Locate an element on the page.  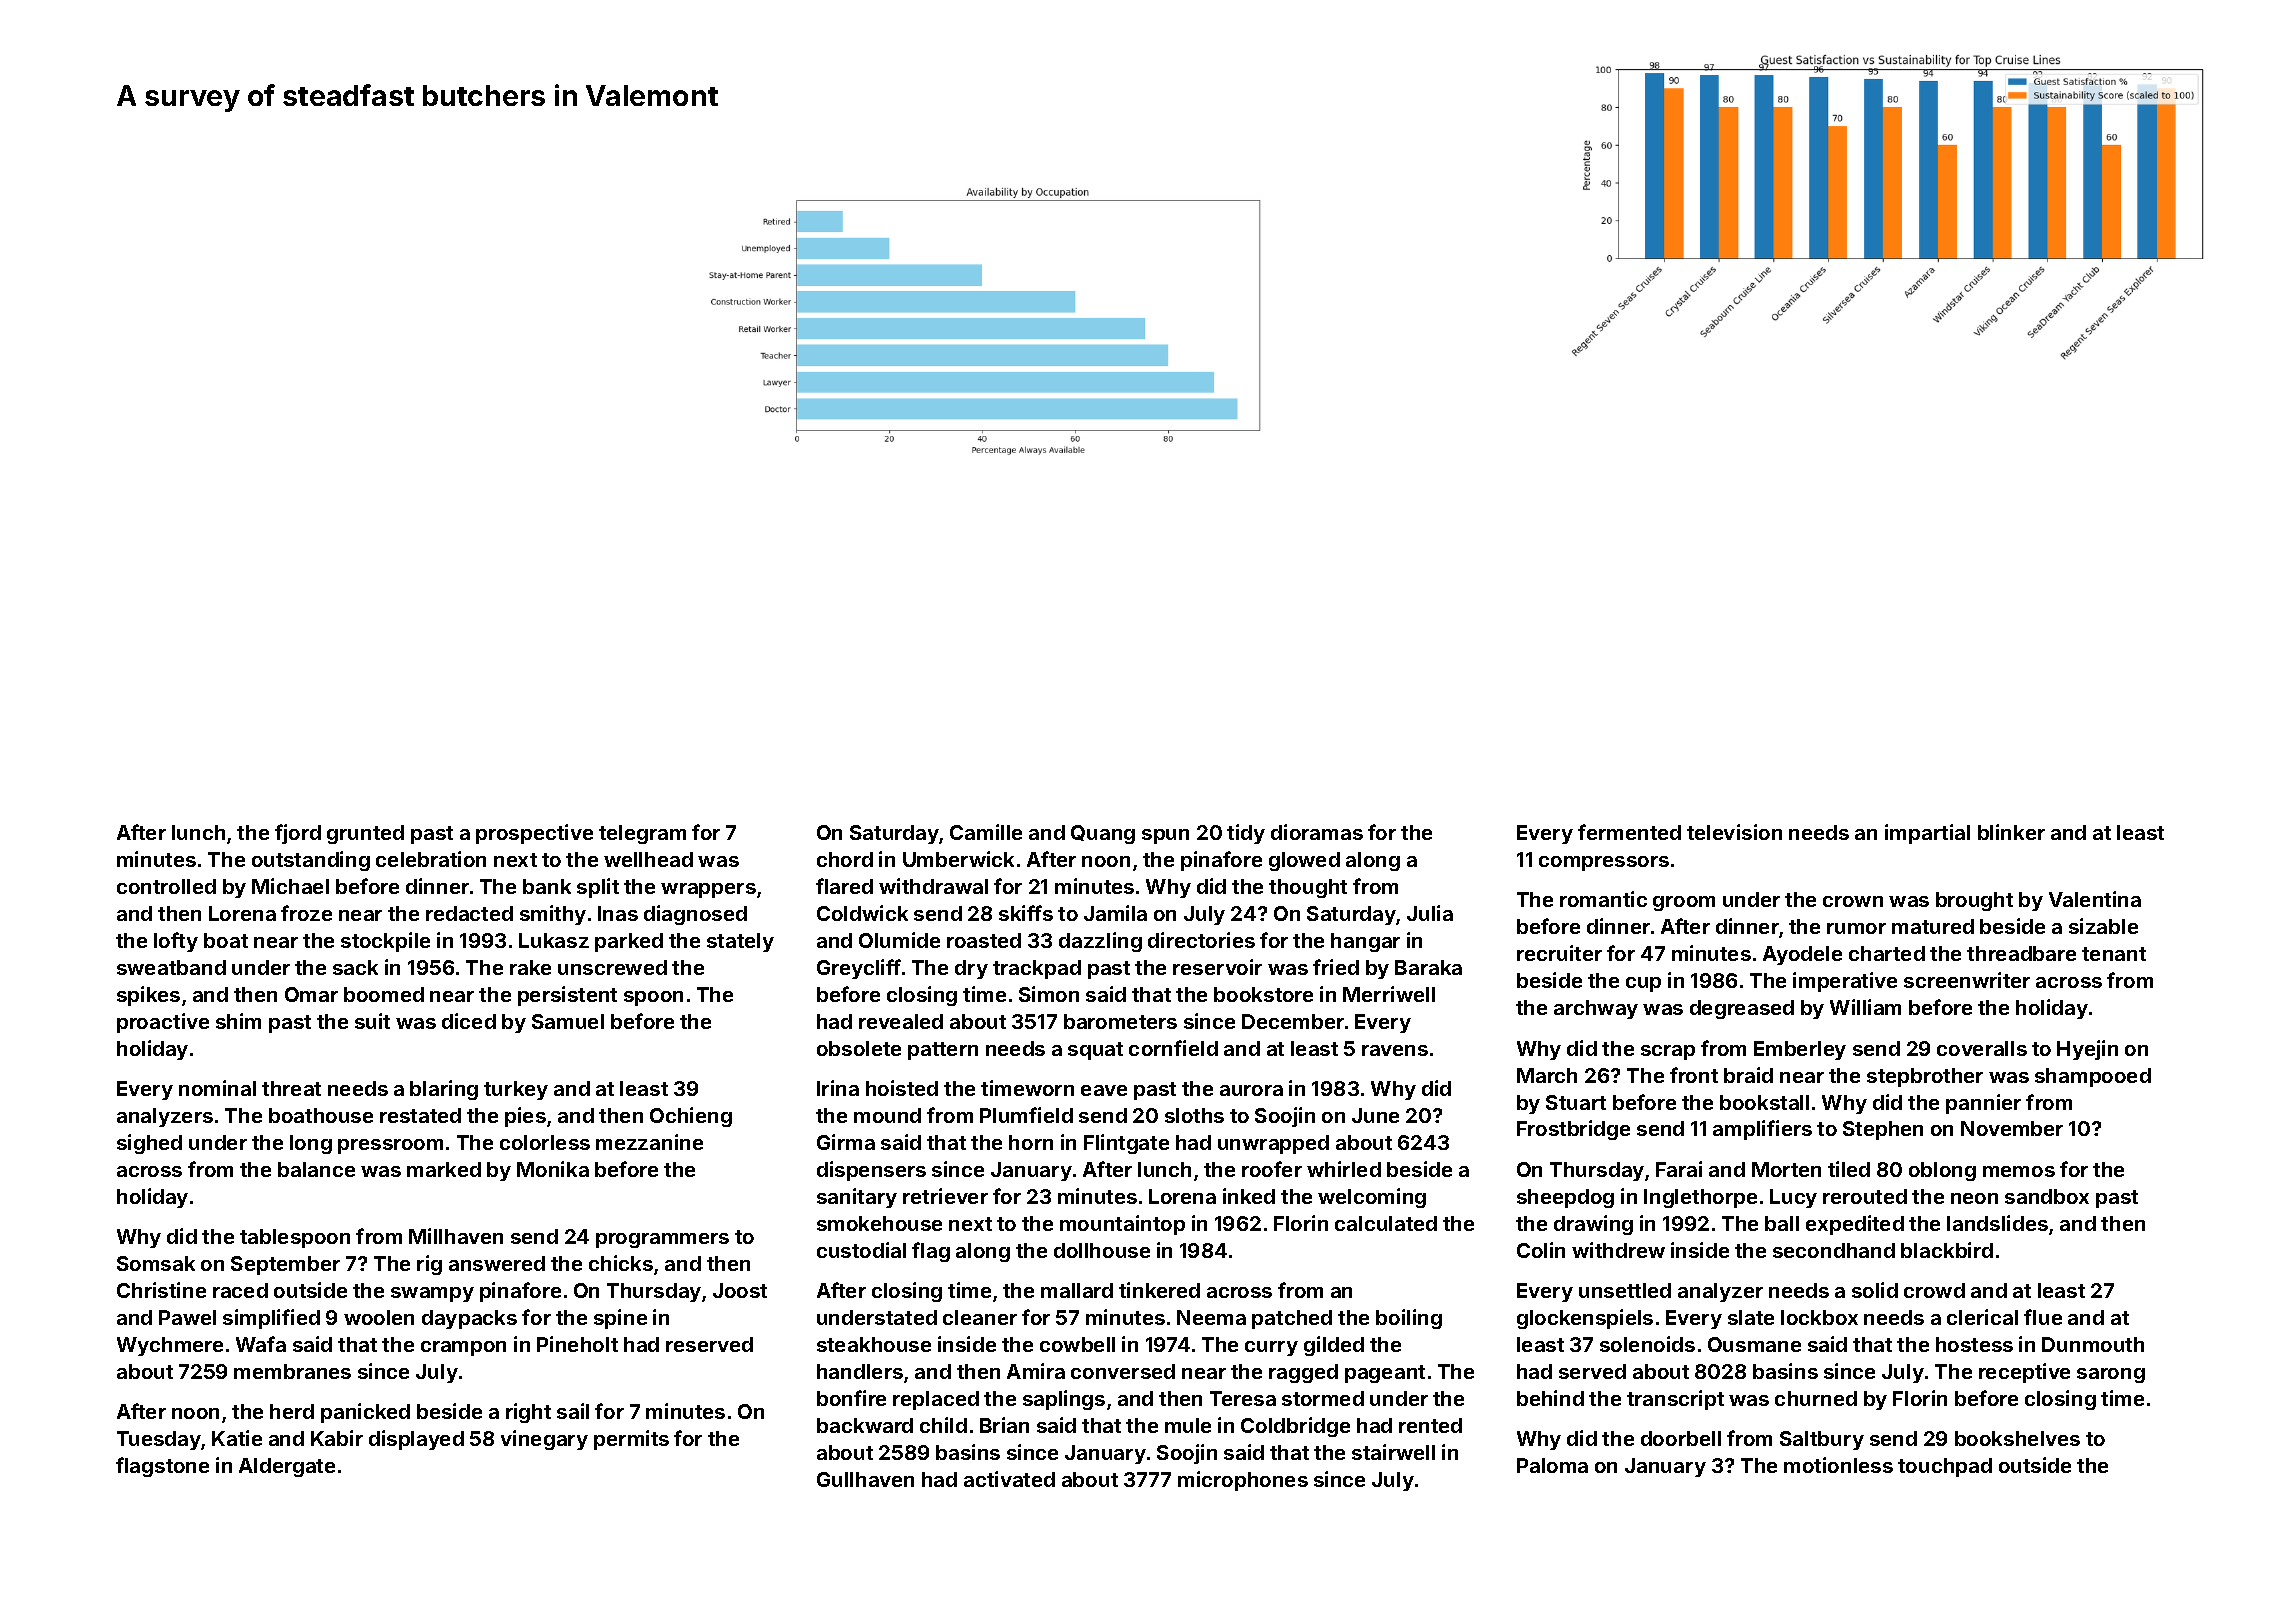
Aldergate is located at coordinates (287, 1467).
